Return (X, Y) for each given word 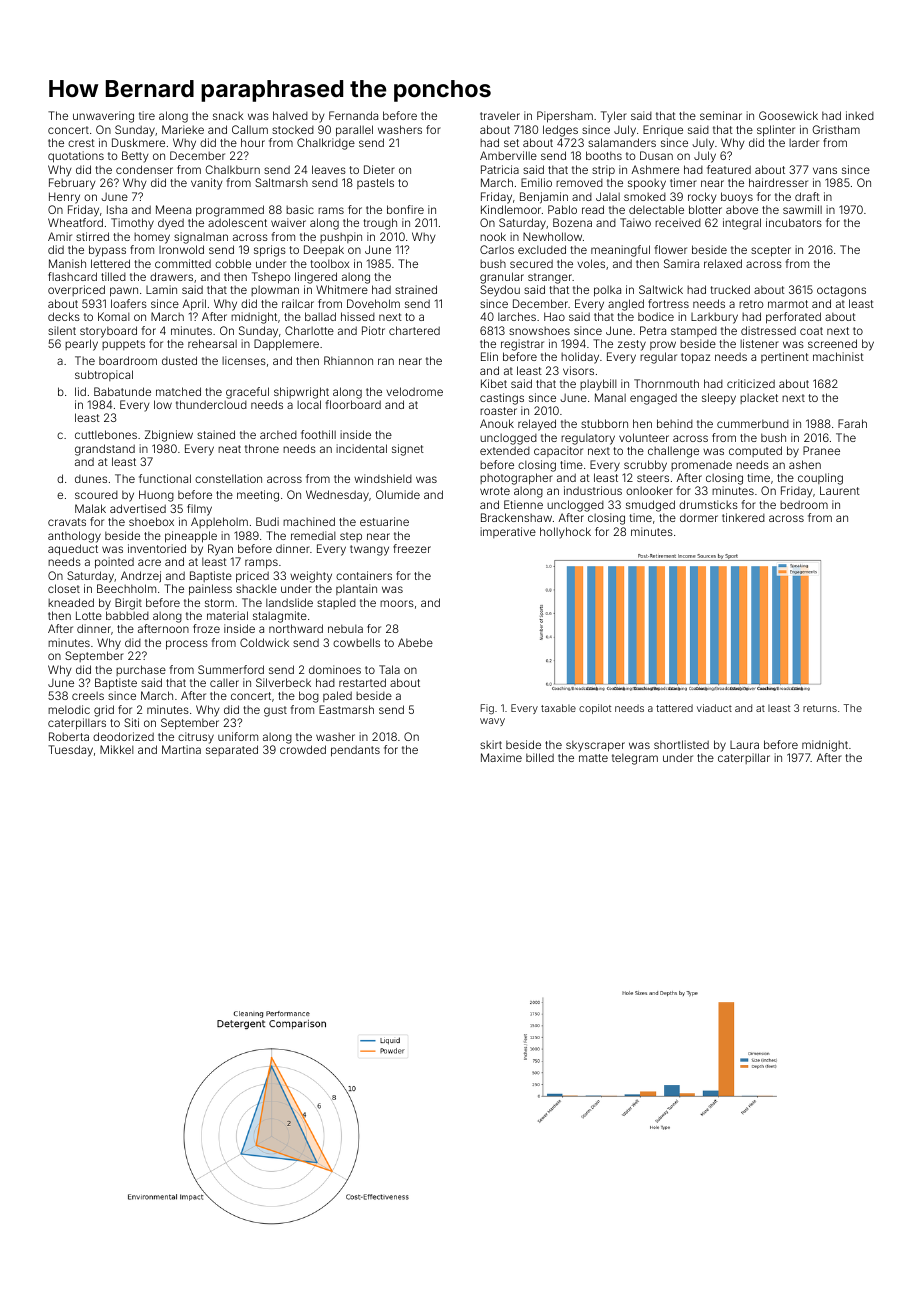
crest (81, 143)
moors (397, 603)
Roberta (69, 736)
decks (64, 316)
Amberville (508, 155)
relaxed (723, 263)
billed (540, 757)
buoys (737, 198)
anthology (74, 537)
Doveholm (373, 303)
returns (820, 708)
